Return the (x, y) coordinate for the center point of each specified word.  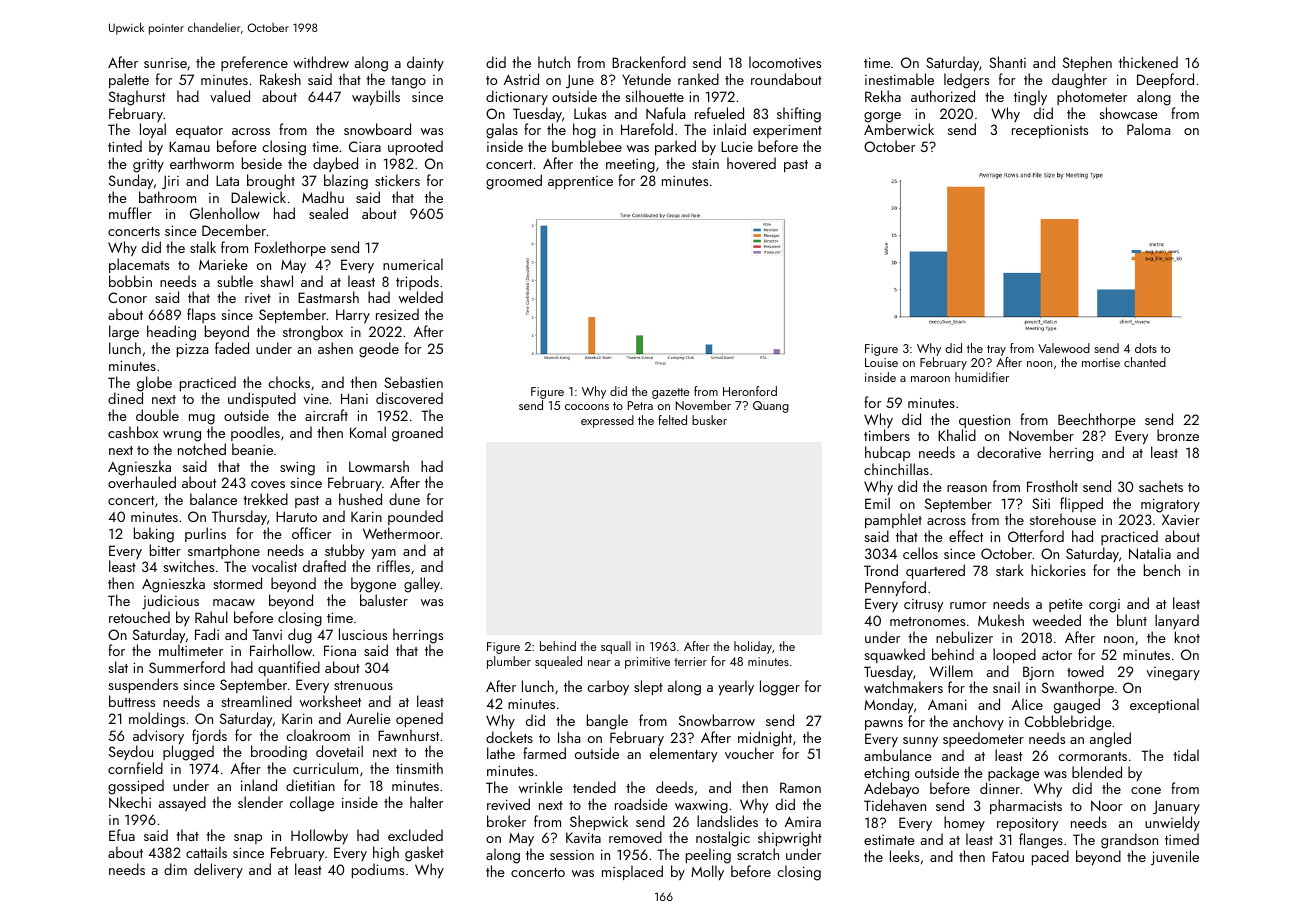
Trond (881, 570)
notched (202, 449)
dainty (425, 63)
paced (1050, 857)
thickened (1148, 62)
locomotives (785, 62)
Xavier (1181, 519)
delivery (218, 870)
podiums (378, 870)
